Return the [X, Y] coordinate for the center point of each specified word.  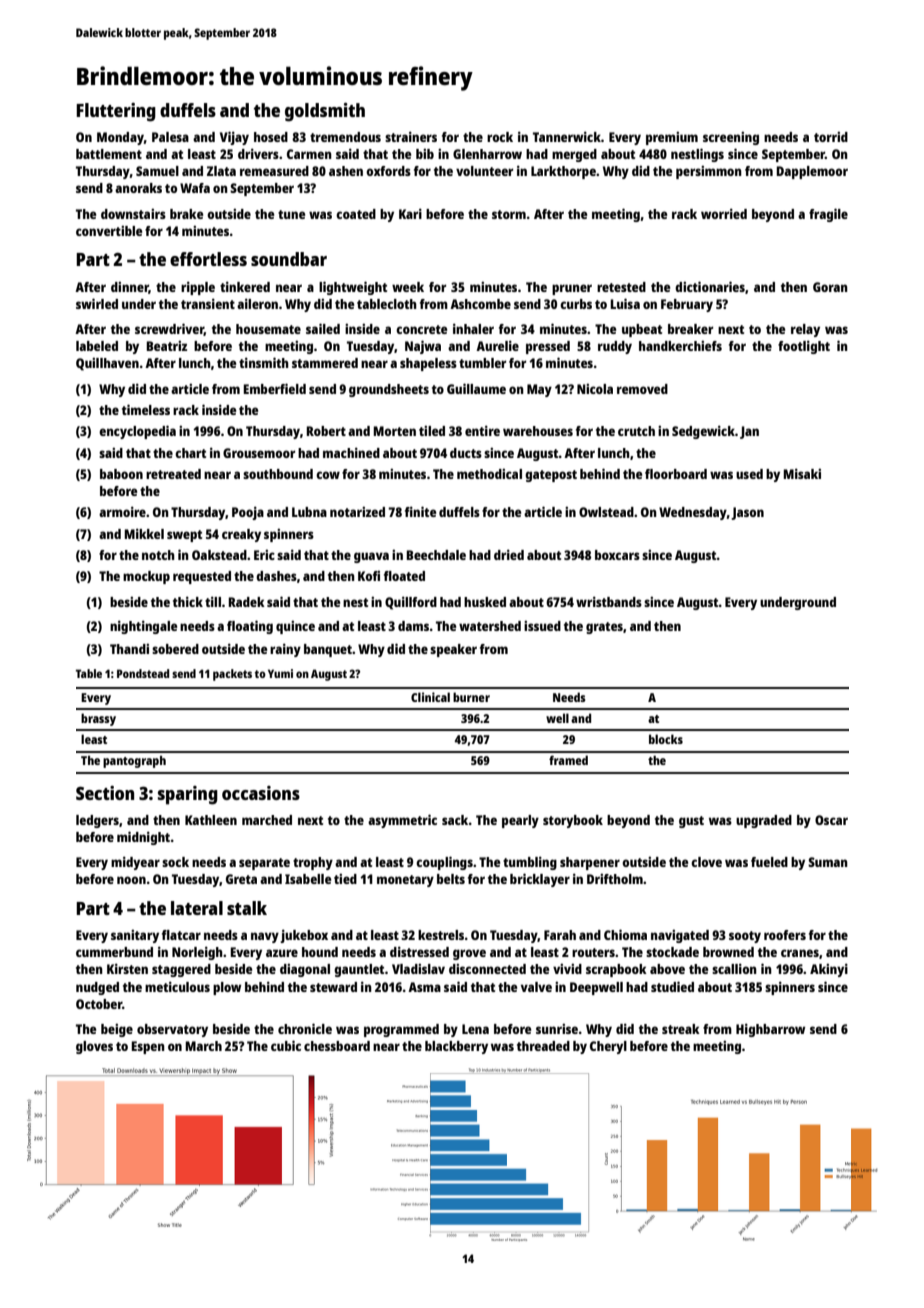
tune [291, 214]
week [408, 287]
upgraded [764, 821]
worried [724, 213]
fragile [828, 215]
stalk [247, 908]
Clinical [430, 697]
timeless [146, 409]
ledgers [97, 821]
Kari [410, 213]
